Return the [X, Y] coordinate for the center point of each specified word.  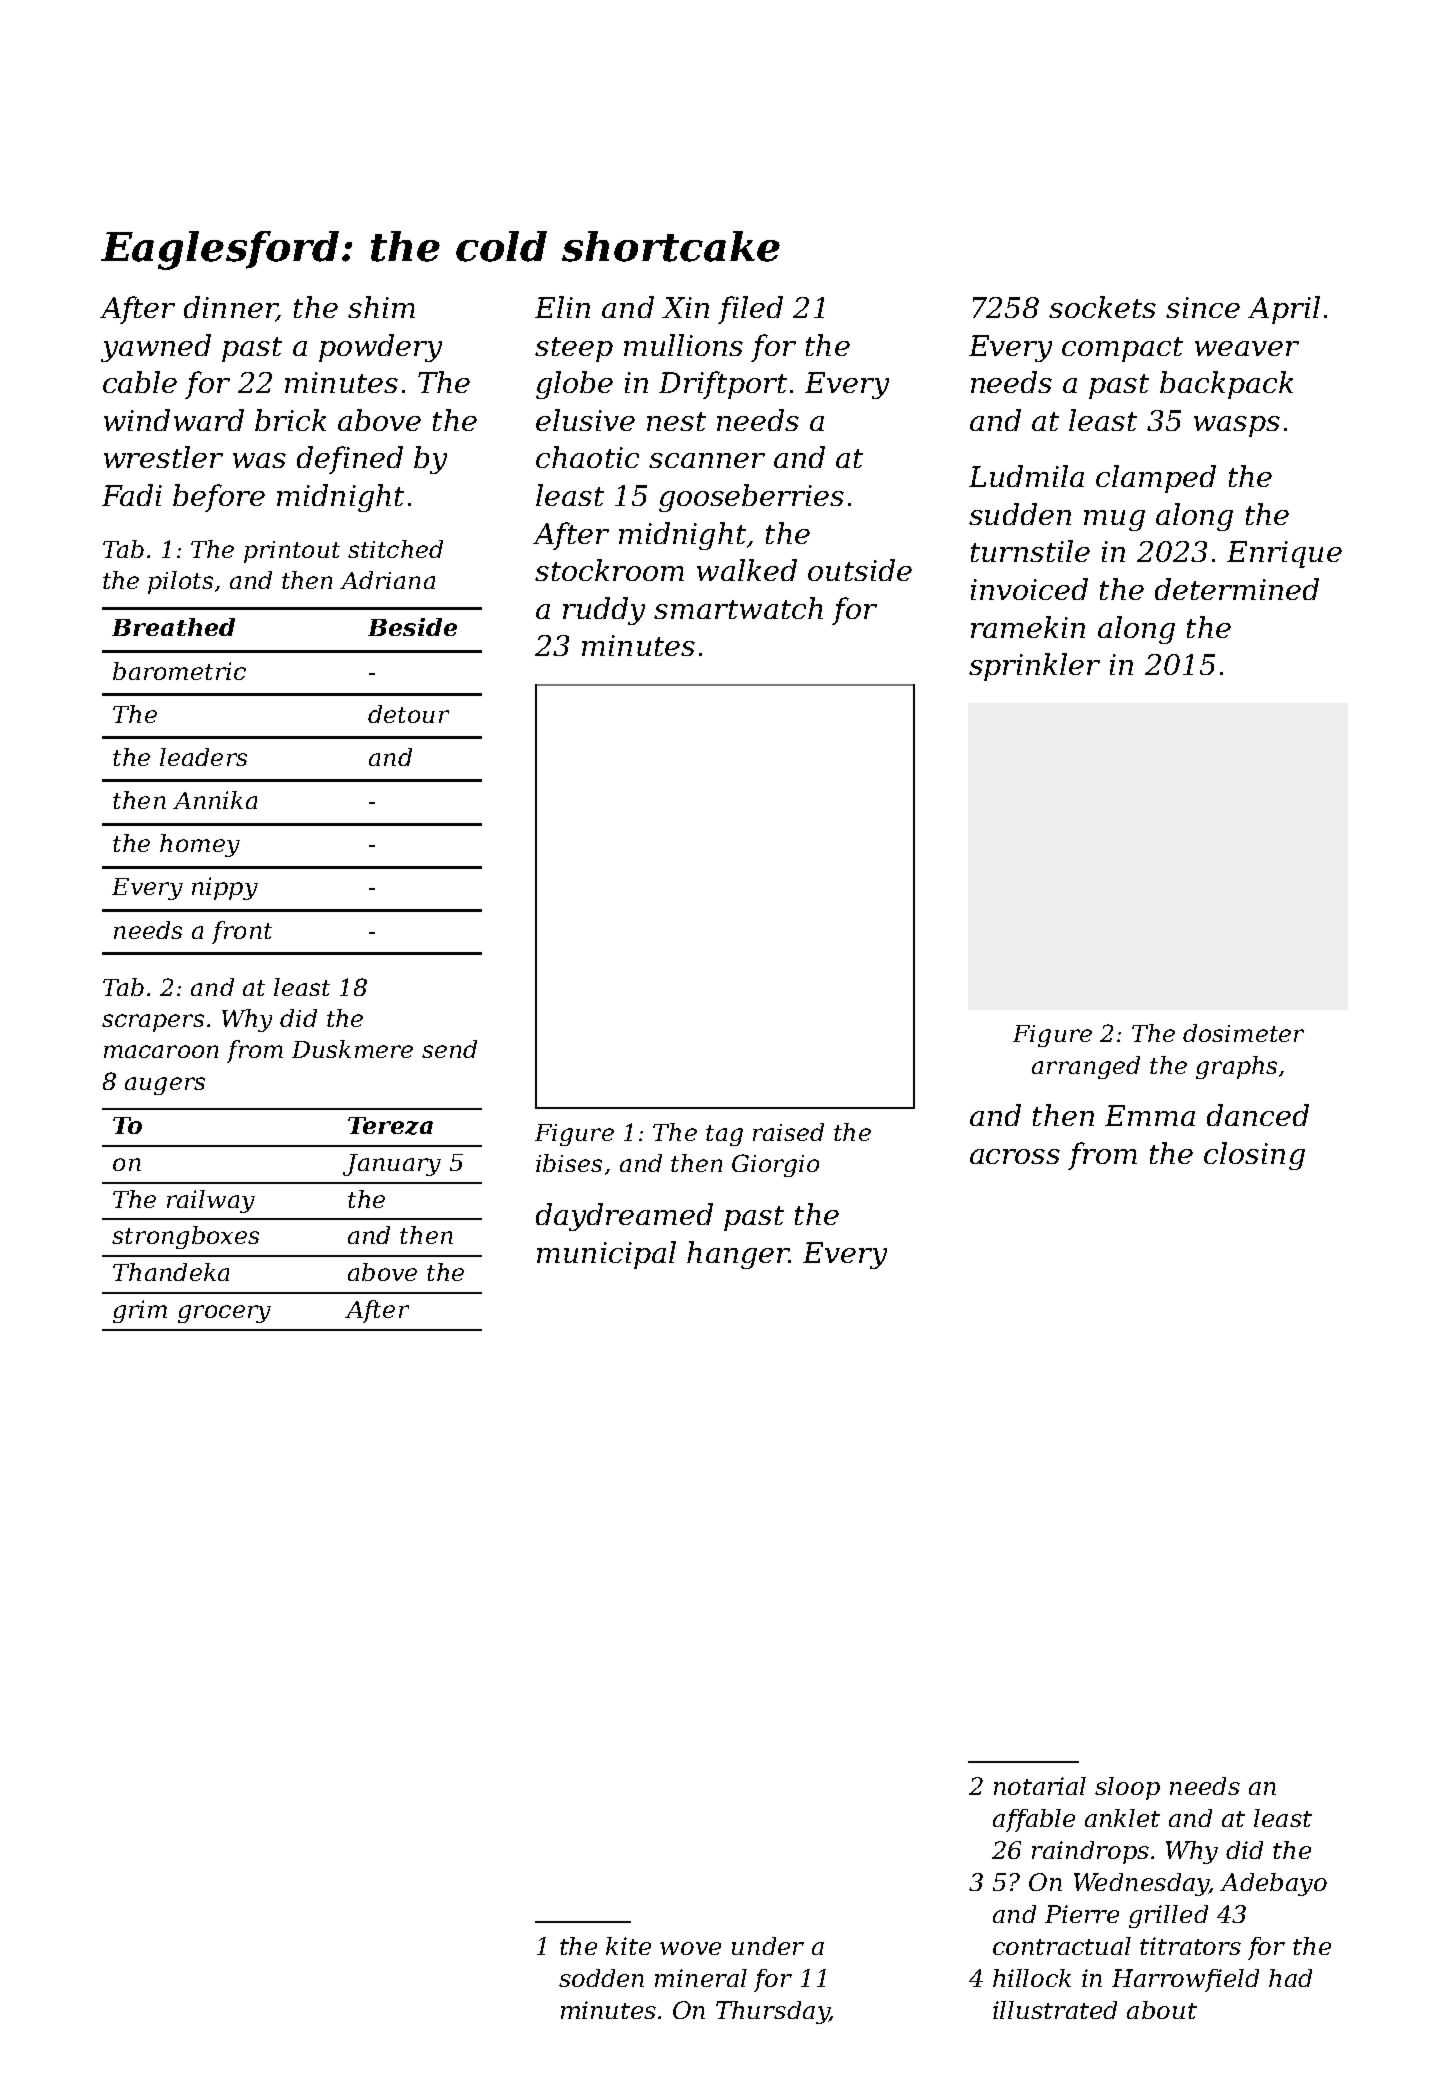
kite [628, 1946]
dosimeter [1243, 1033]
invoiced [1029, 589]
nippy [225, 888]
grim [140, 1311]
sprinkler [1034, 667]
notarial [1040, 1786]
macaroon [161, 1051]
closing [1254, 1156]
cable [140, 382]
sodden [601, 1978]
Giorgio [775, 1165]
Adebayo [1273, 1884]
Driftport [723, 385]
